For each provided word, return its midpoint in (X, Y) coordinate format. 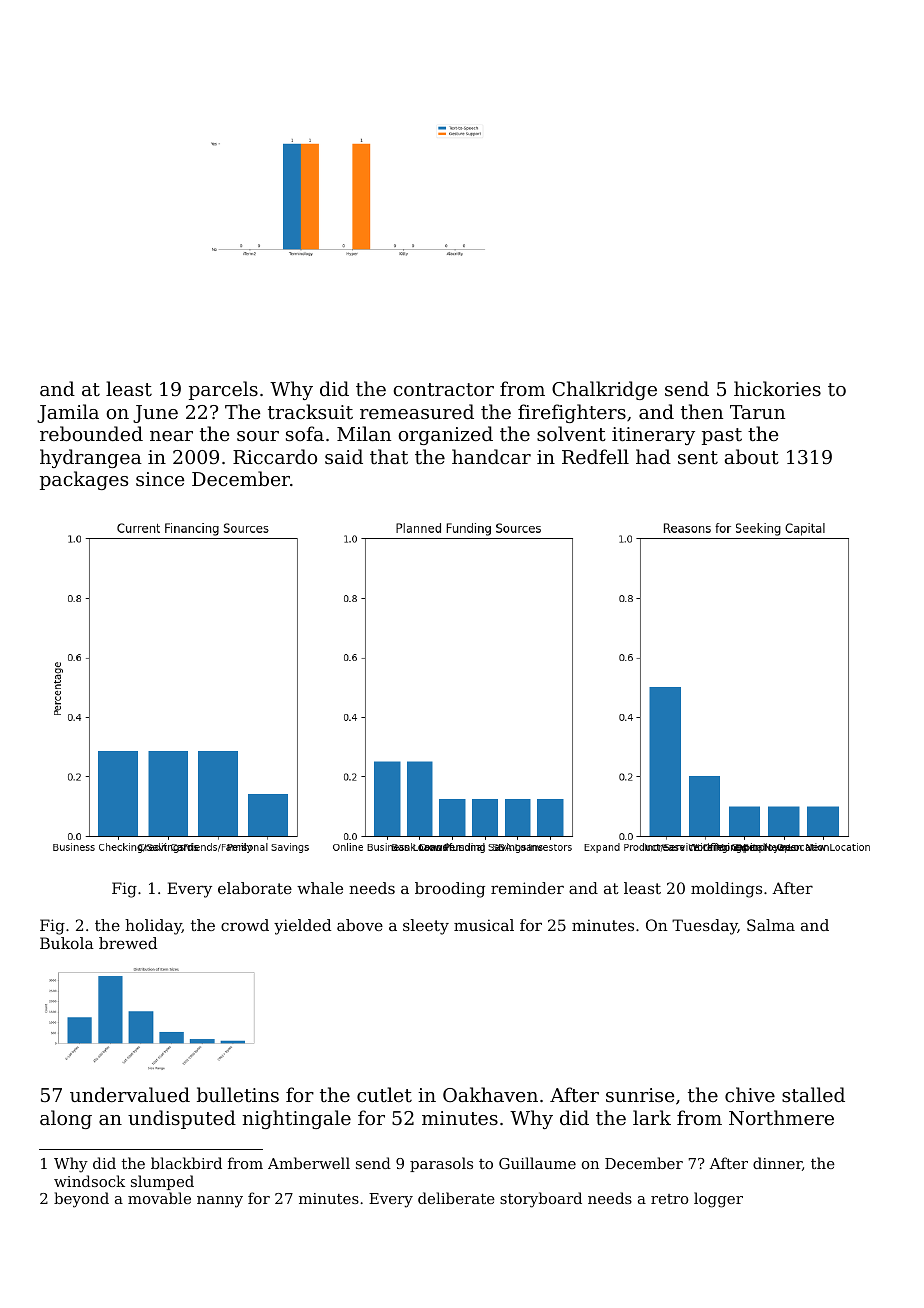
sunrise (640, 1095)
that (389, 456)
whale (320, 888)
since (160, 479)
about (752, 456)
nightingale (296, 1119)
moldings (726, 890)
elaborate (255, 888)
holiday (153, 927)
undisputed (182, 1119)
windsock (89, 1181)
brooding (450, 890)
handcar (491, 456)
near (171, 436)
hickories (777, 388)
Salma (771, 925)
